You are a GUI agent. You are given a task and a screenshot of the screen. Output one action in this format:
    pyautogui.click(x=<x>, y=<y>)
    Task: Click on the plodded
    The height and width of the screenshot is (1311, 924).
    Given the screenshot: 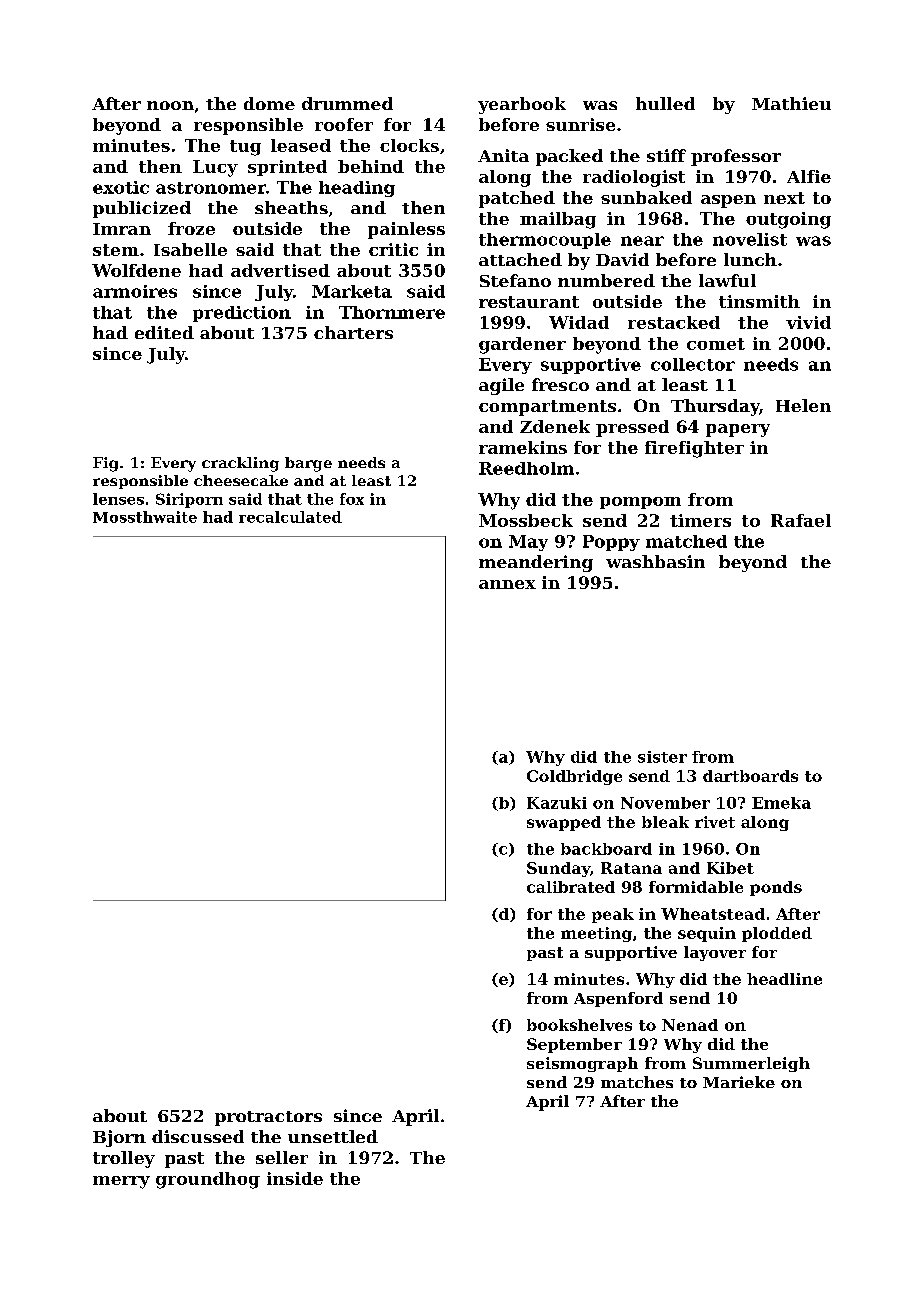 What is the action you would take?
    pyautogui.click(x=777, y=934)
